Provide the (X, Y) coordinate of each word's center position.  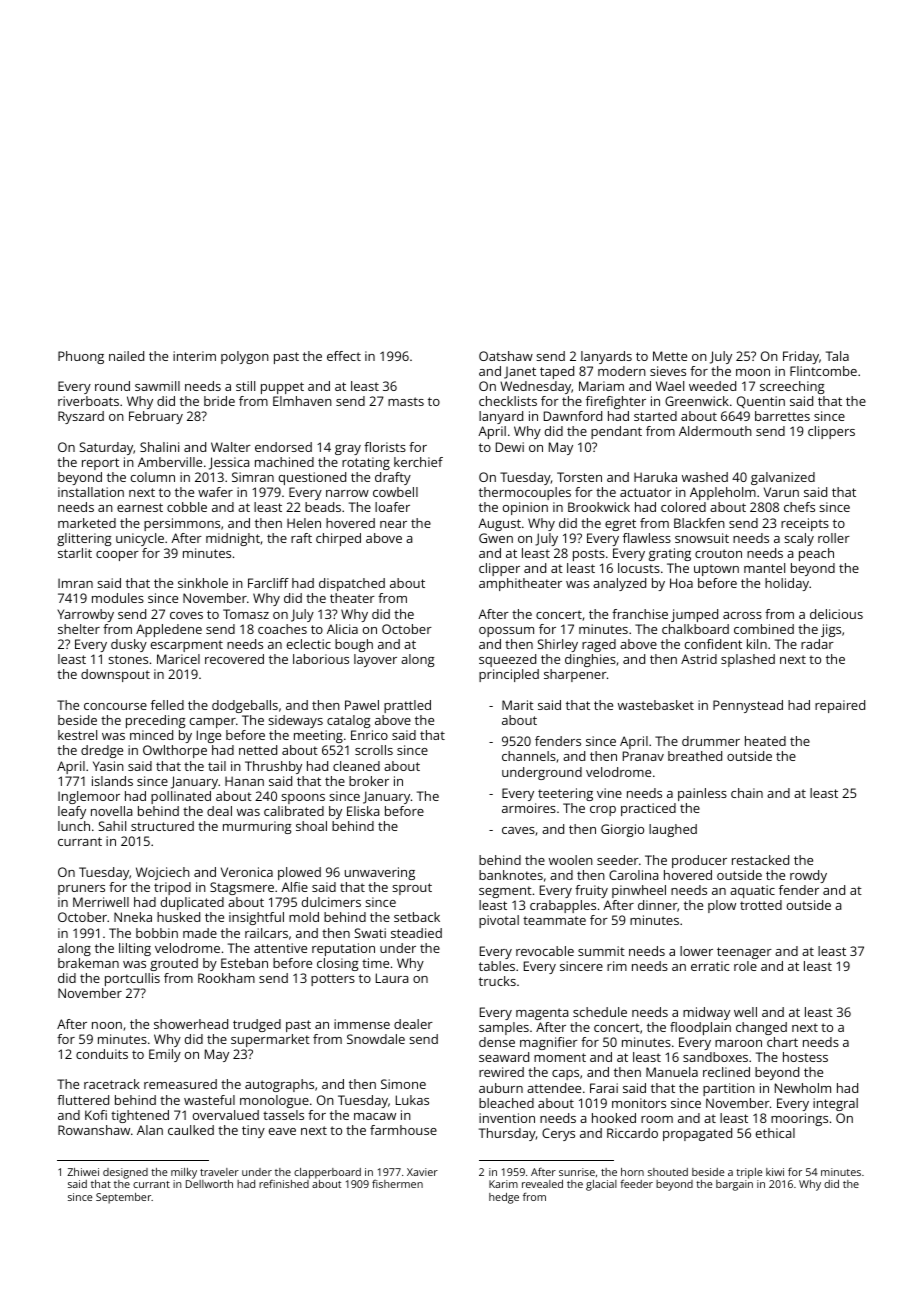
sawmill (157, 386)
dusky (129, 645)
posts (589, 555)
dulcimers (331, 902)
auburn (501, 1088)
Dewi (510, 447)
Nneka (133, 917)
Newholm (803, 1088)
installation (91, 492)
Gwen (496, 538)
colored (683, 507)
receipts (805, 524)
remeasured (180, 1084)
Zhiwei (83, 1172)
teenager (744, 953)
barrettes (782, 416)
